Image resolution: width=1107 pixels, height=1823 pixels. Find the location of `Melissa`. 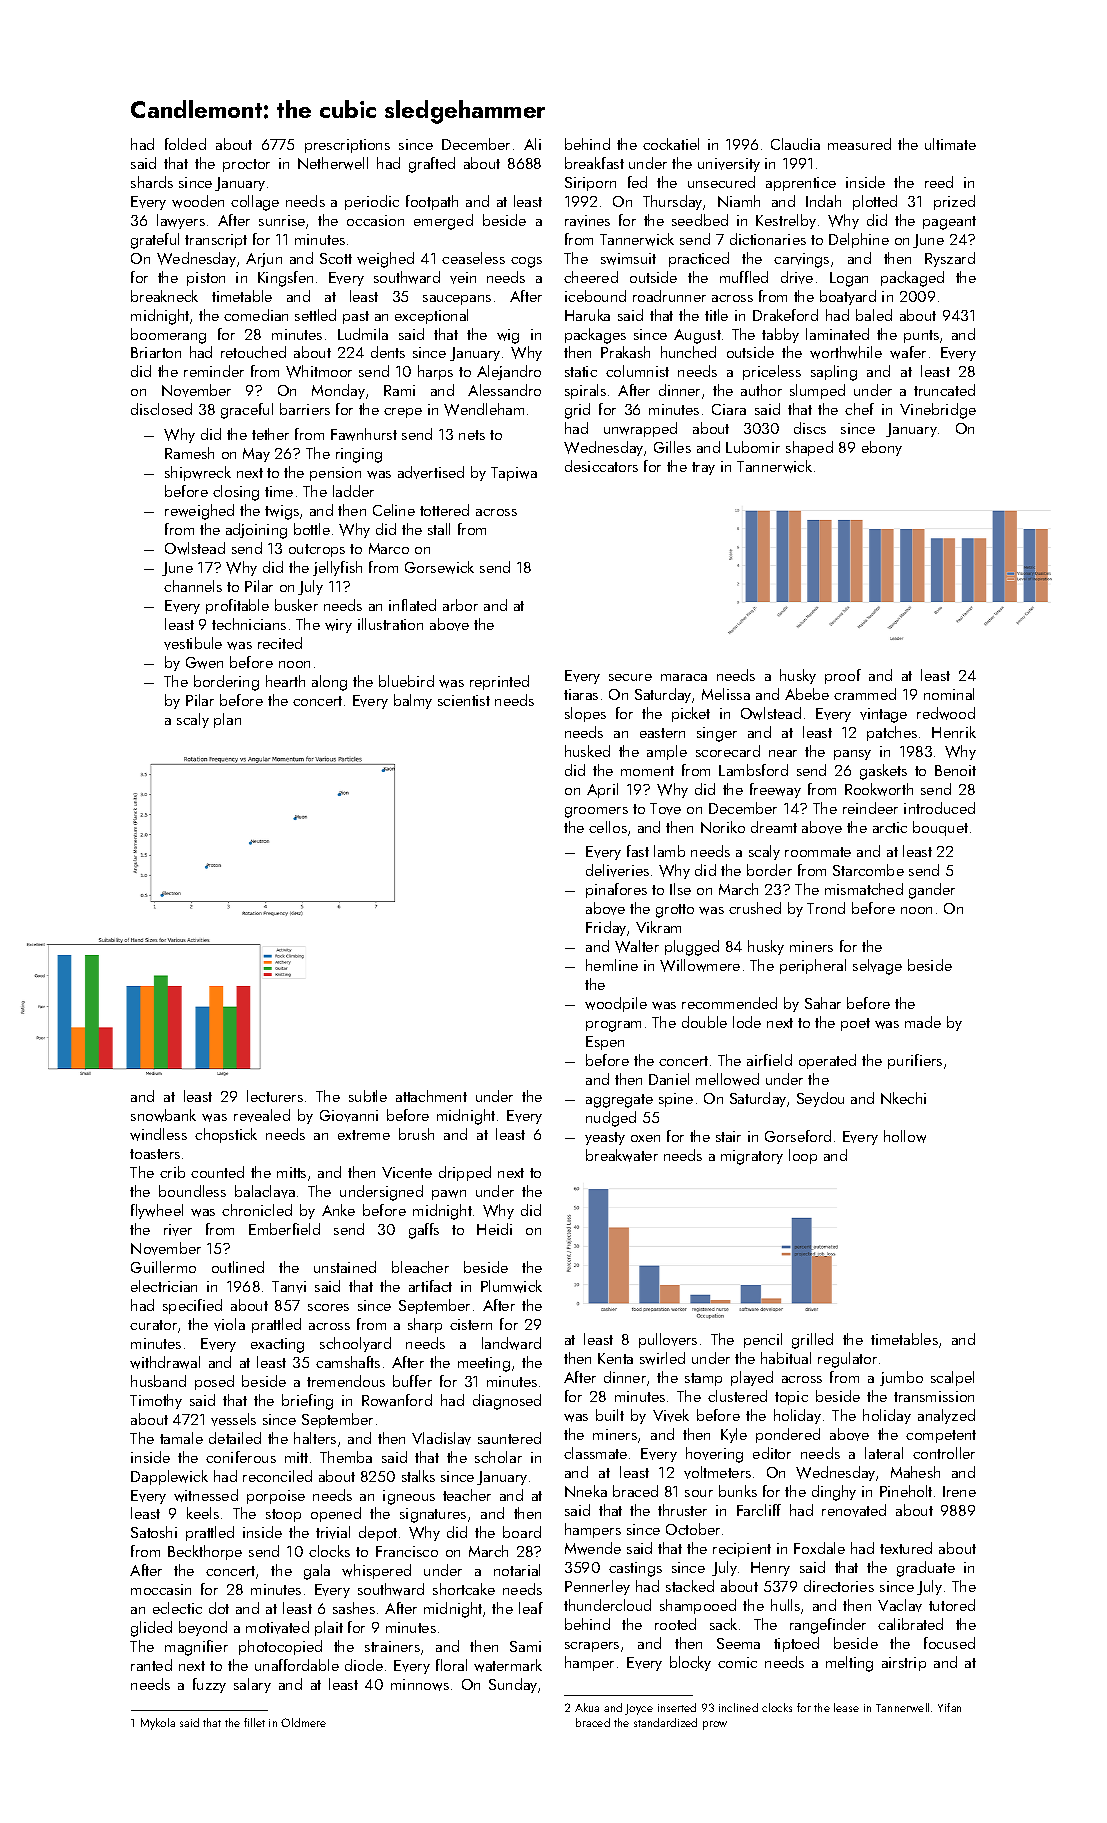

Melissa is located at coordinates (726, 694).
